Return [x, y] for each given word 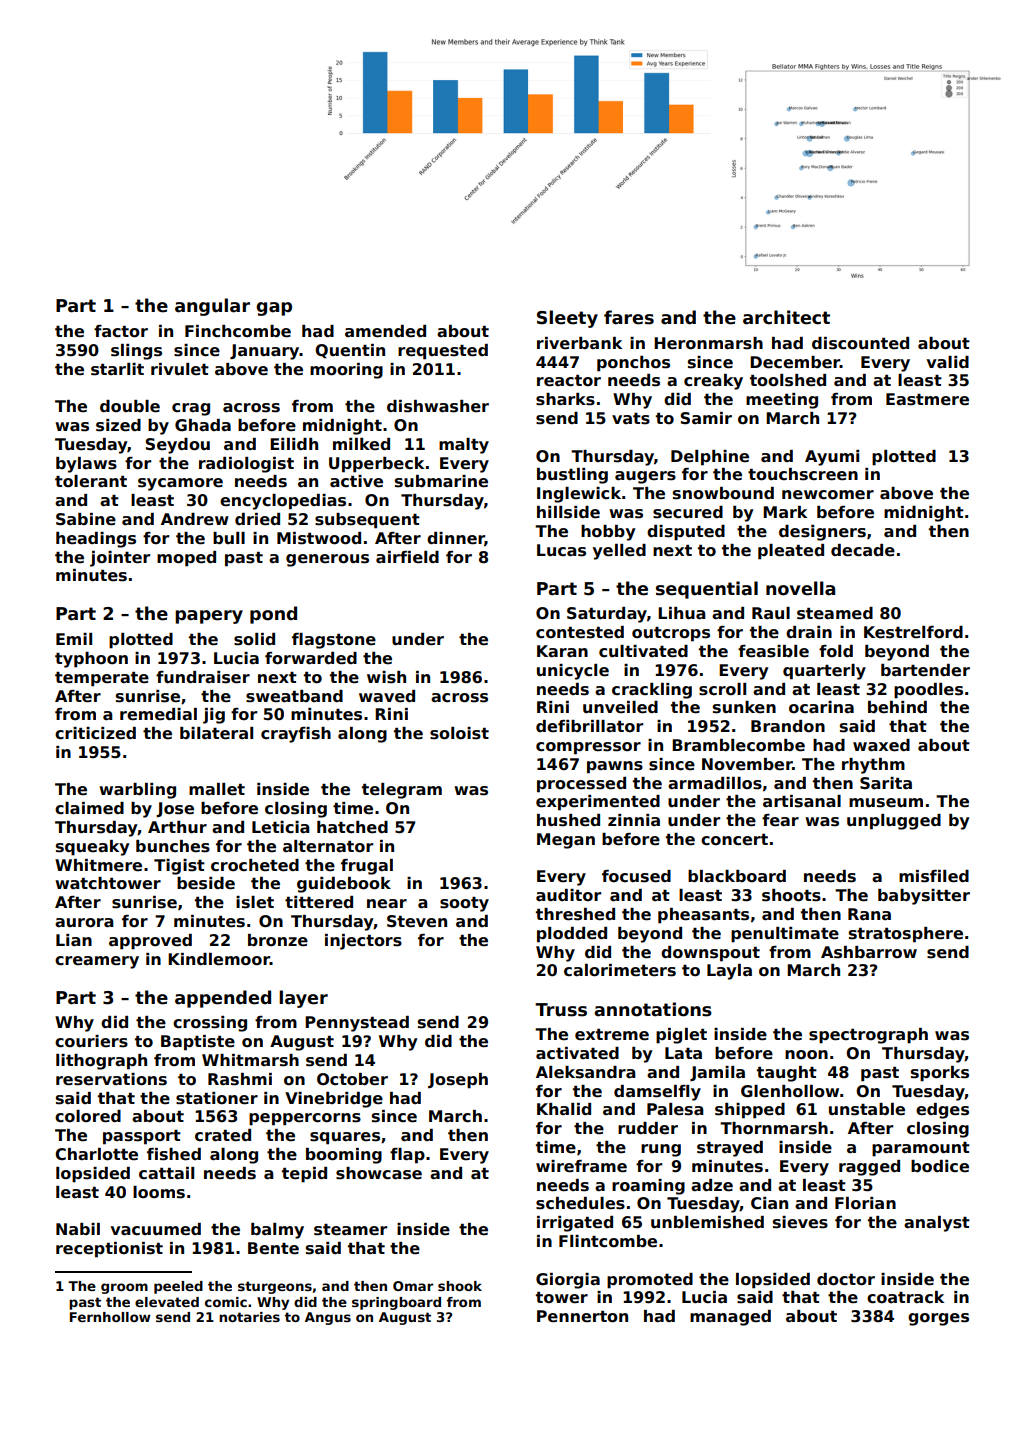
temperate [102, 679]
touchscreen [803, 474]
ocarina [821, 707]
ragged [869, 1168]
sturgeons [275, 1287]
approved [150, 942]
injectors [363, 942]
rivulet [180, 369]
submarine [441, 481]
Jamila [717, 1073]
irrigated [575, 1224]
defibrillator [589, 726]
